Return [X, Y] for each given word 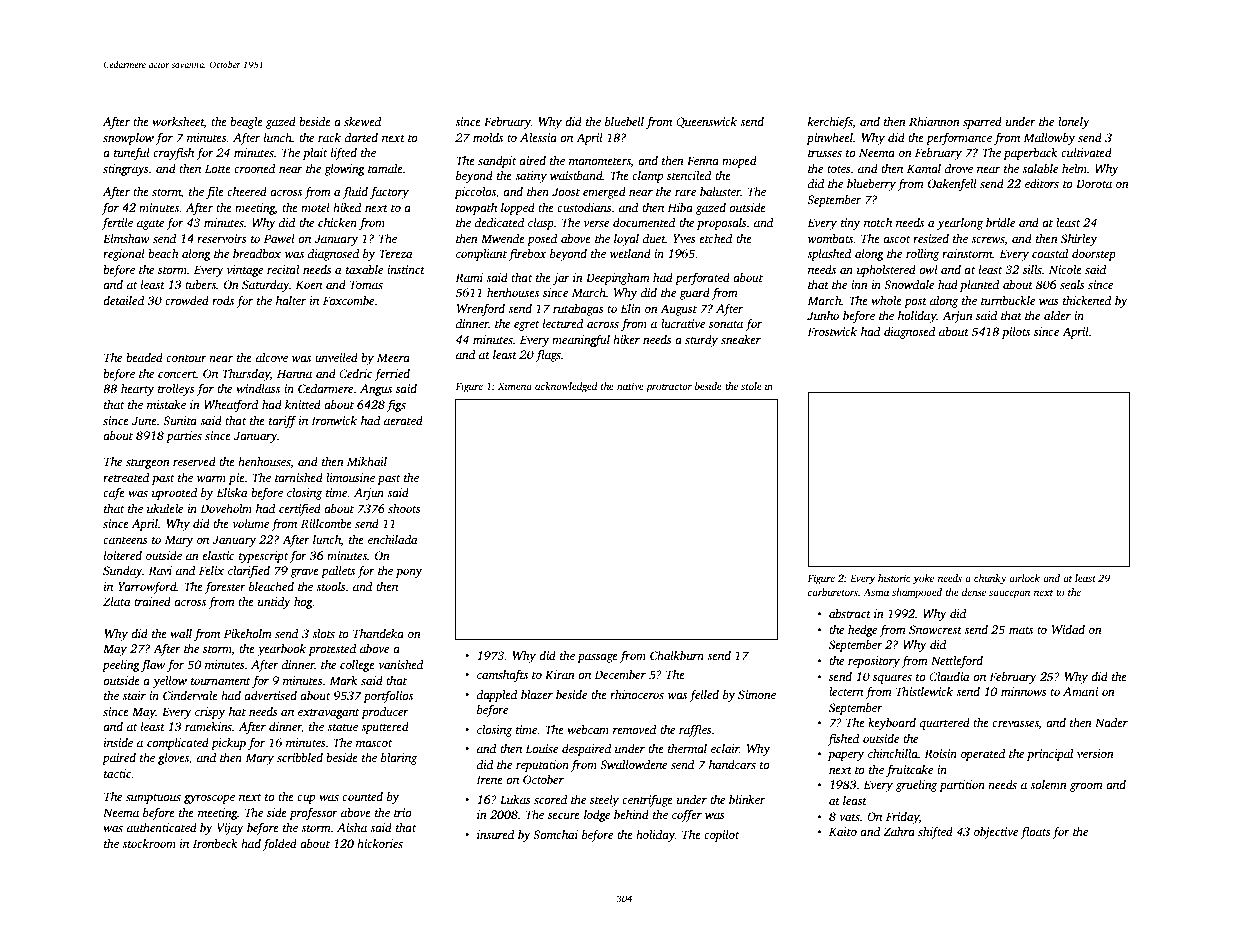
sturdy [701, 341]
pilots [1016, 333]
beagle [246, 123]
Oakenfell [952, 185]
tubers [200, 284]
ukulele [165, 508]
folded [280, 844]
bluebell [624, 121]
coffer [687, 815]
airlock [1024, 578]
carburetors [833, 592]
